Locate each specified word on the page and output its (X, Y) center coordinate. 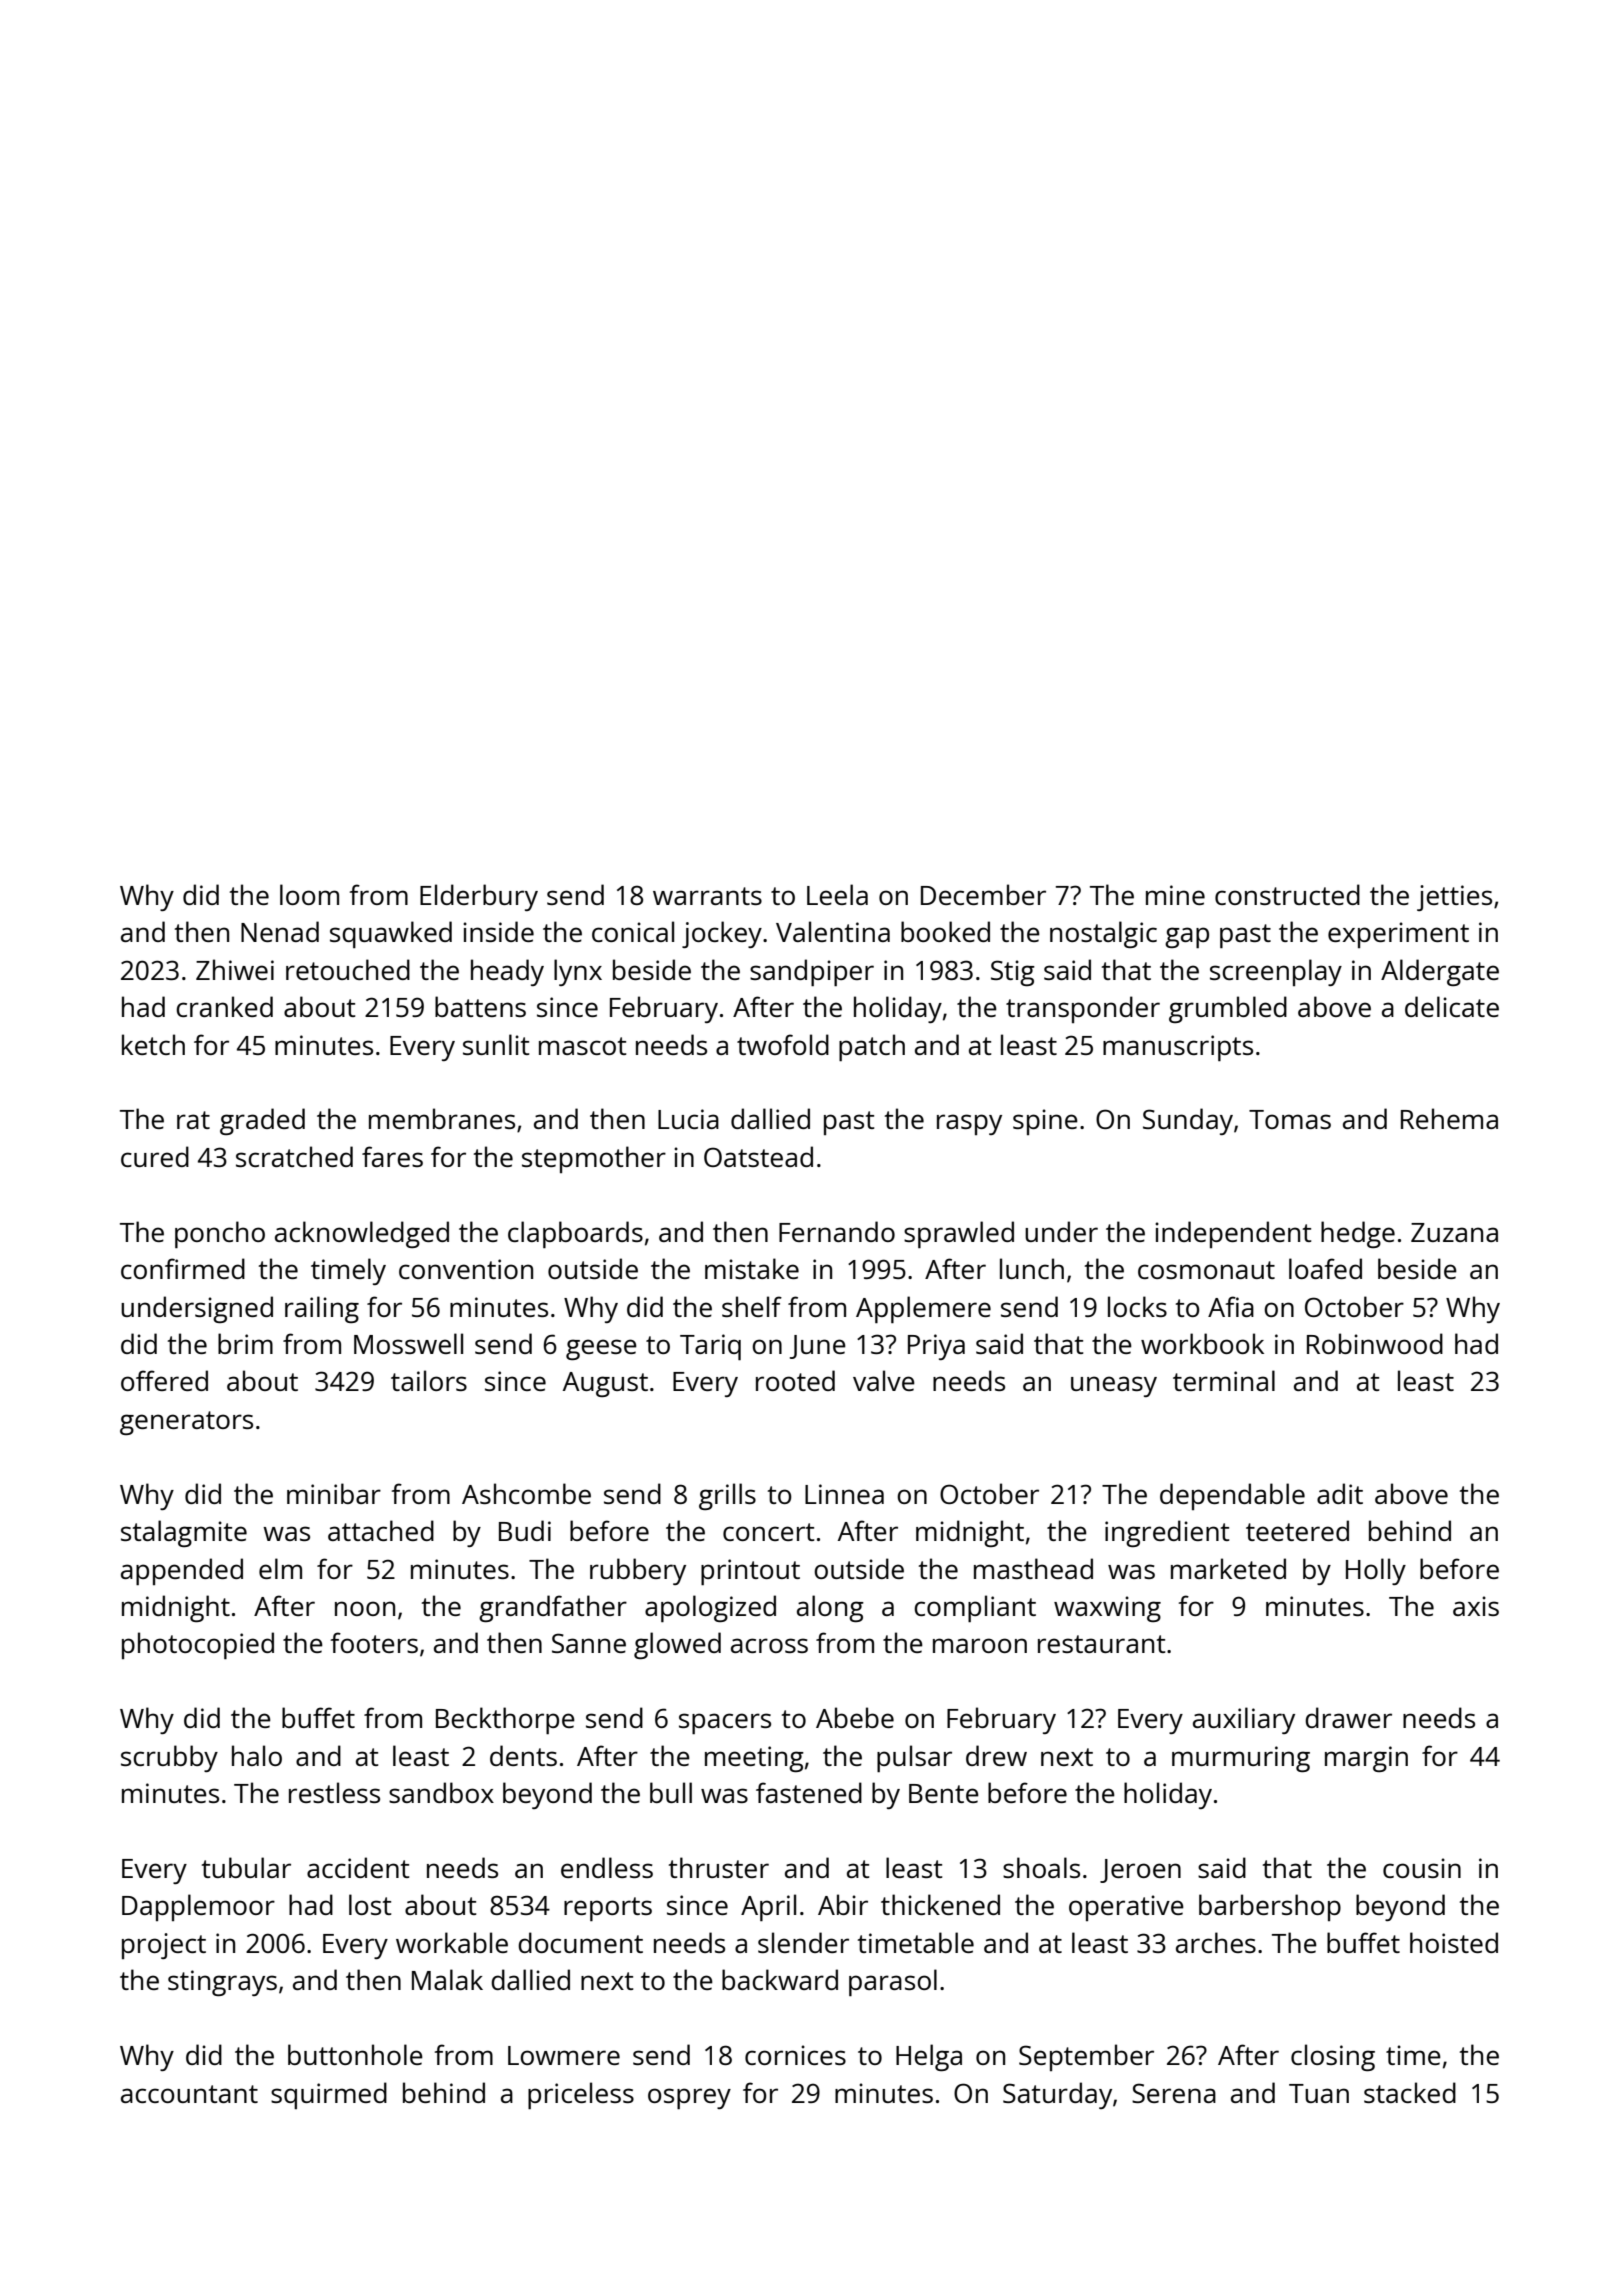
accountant (189, 2094)
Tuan (1319, 2093)
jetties (1454, 898)
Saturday (1057, 2095)
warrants (707, 896)
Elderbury (479, 897)
